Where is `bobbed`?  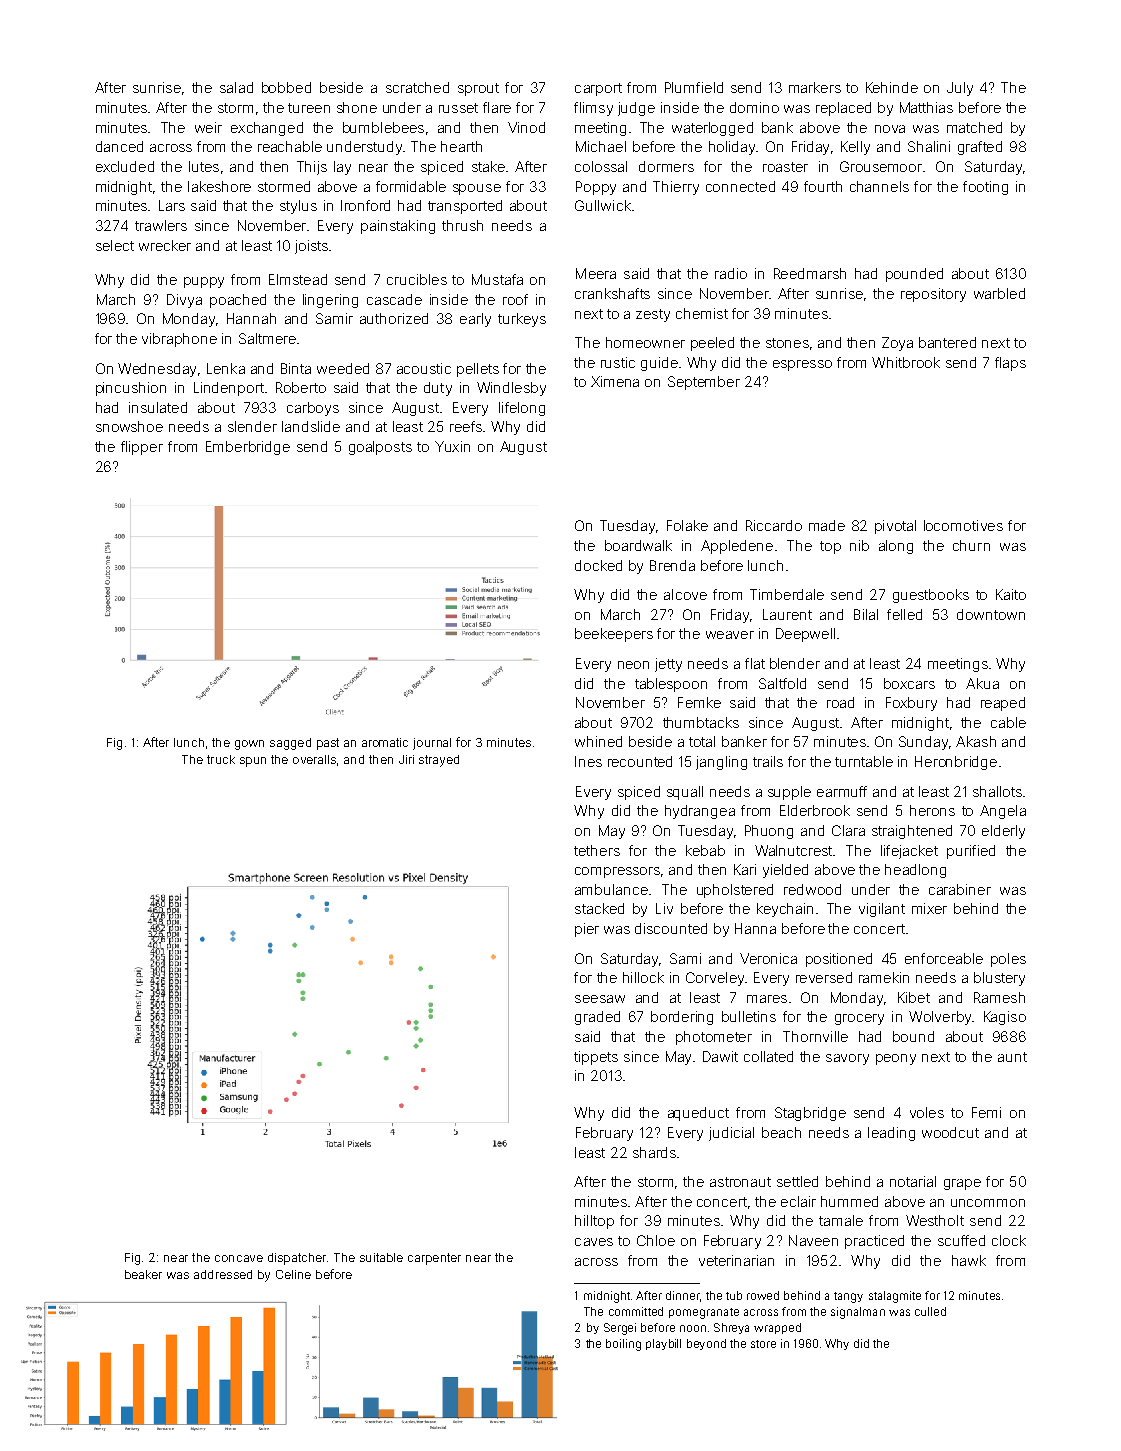 bobbed is located at coordinates (286, 87).
